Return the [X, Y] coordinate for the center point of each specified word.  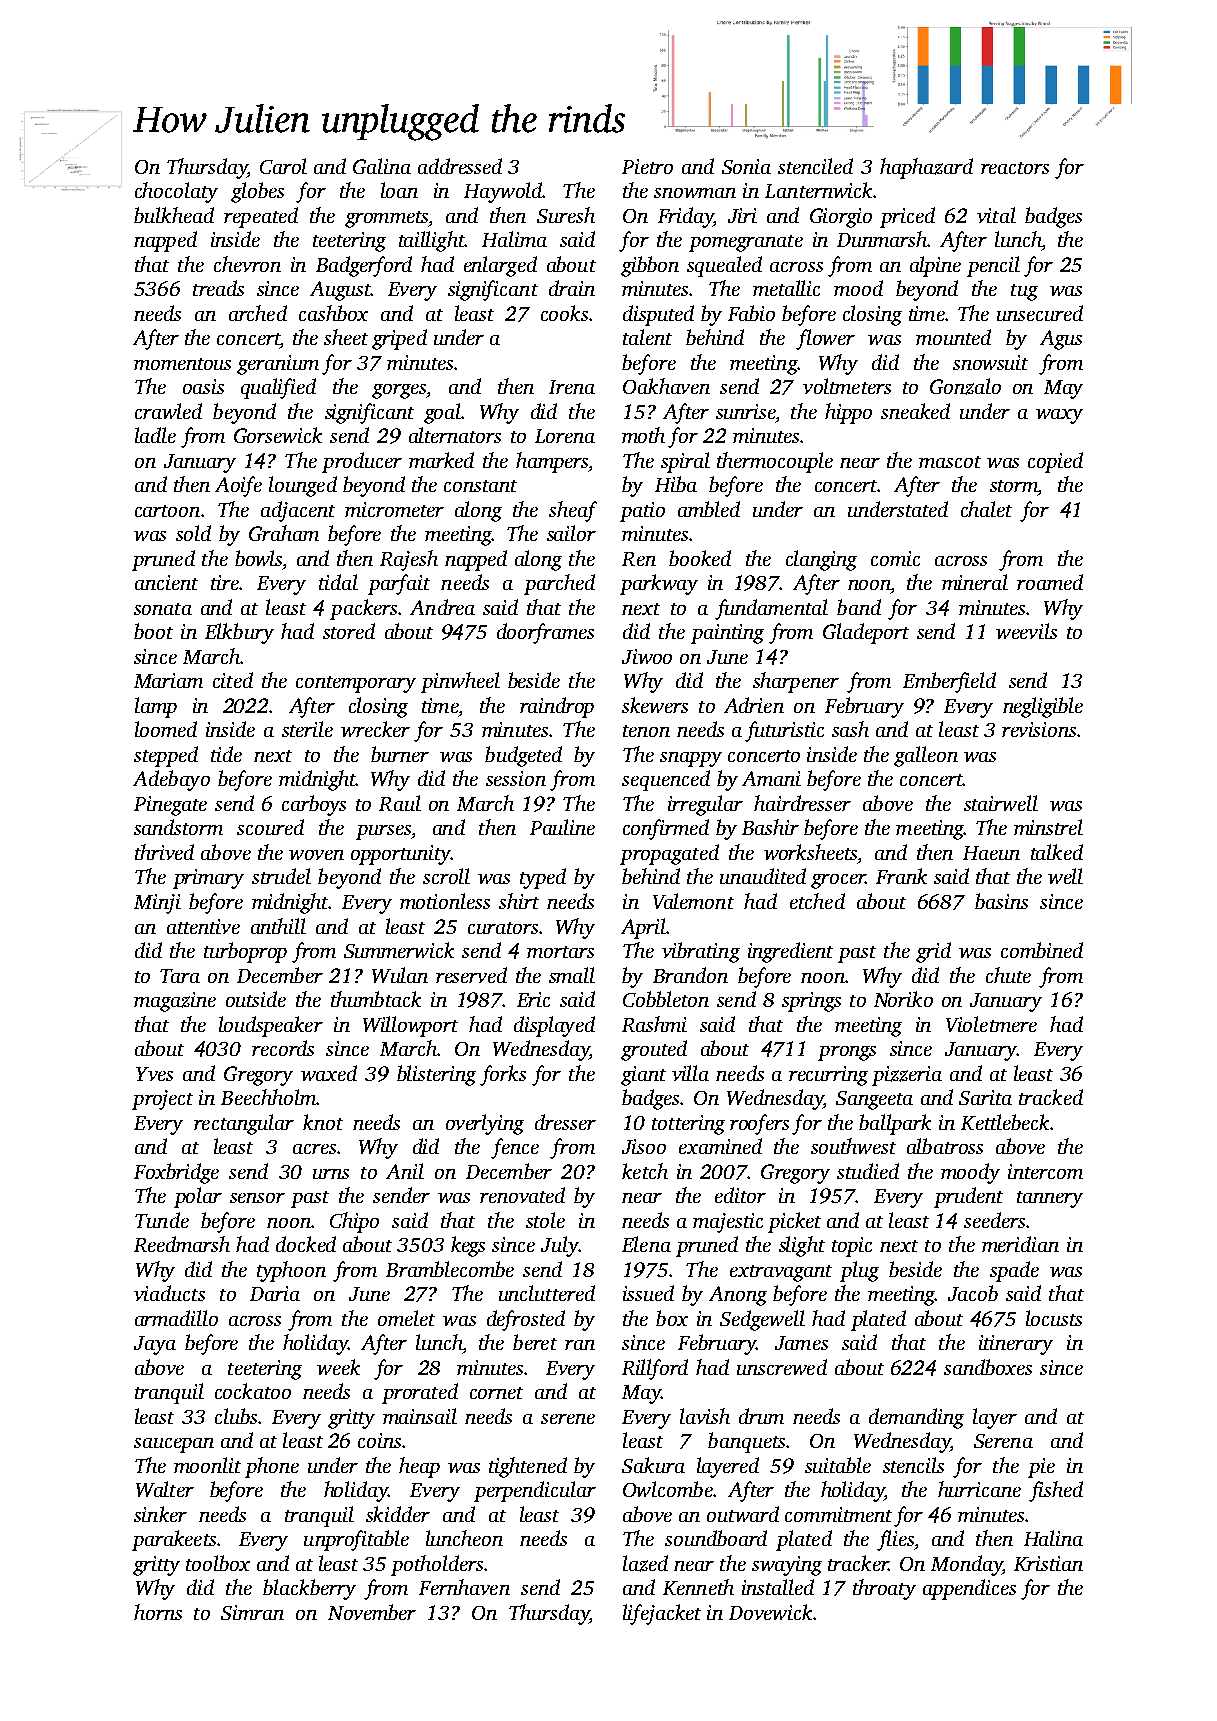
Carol [283, 166]
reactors [1015, 168]
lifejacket [662, 1614]
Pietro [647, 166]
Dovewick [770, 1612]
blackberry [309, 1589]
